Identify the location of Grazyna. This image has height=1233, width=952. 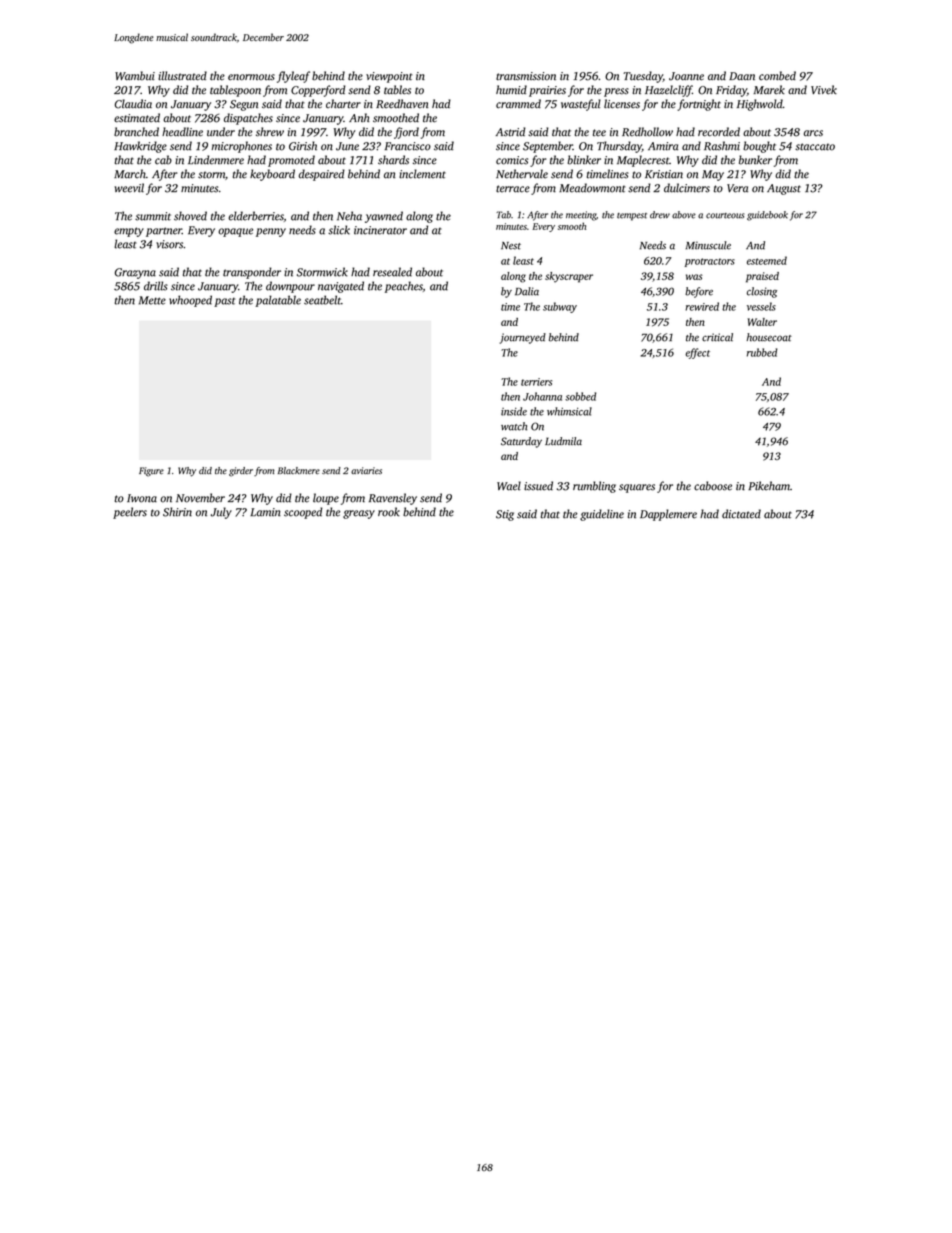
(135, 273).
